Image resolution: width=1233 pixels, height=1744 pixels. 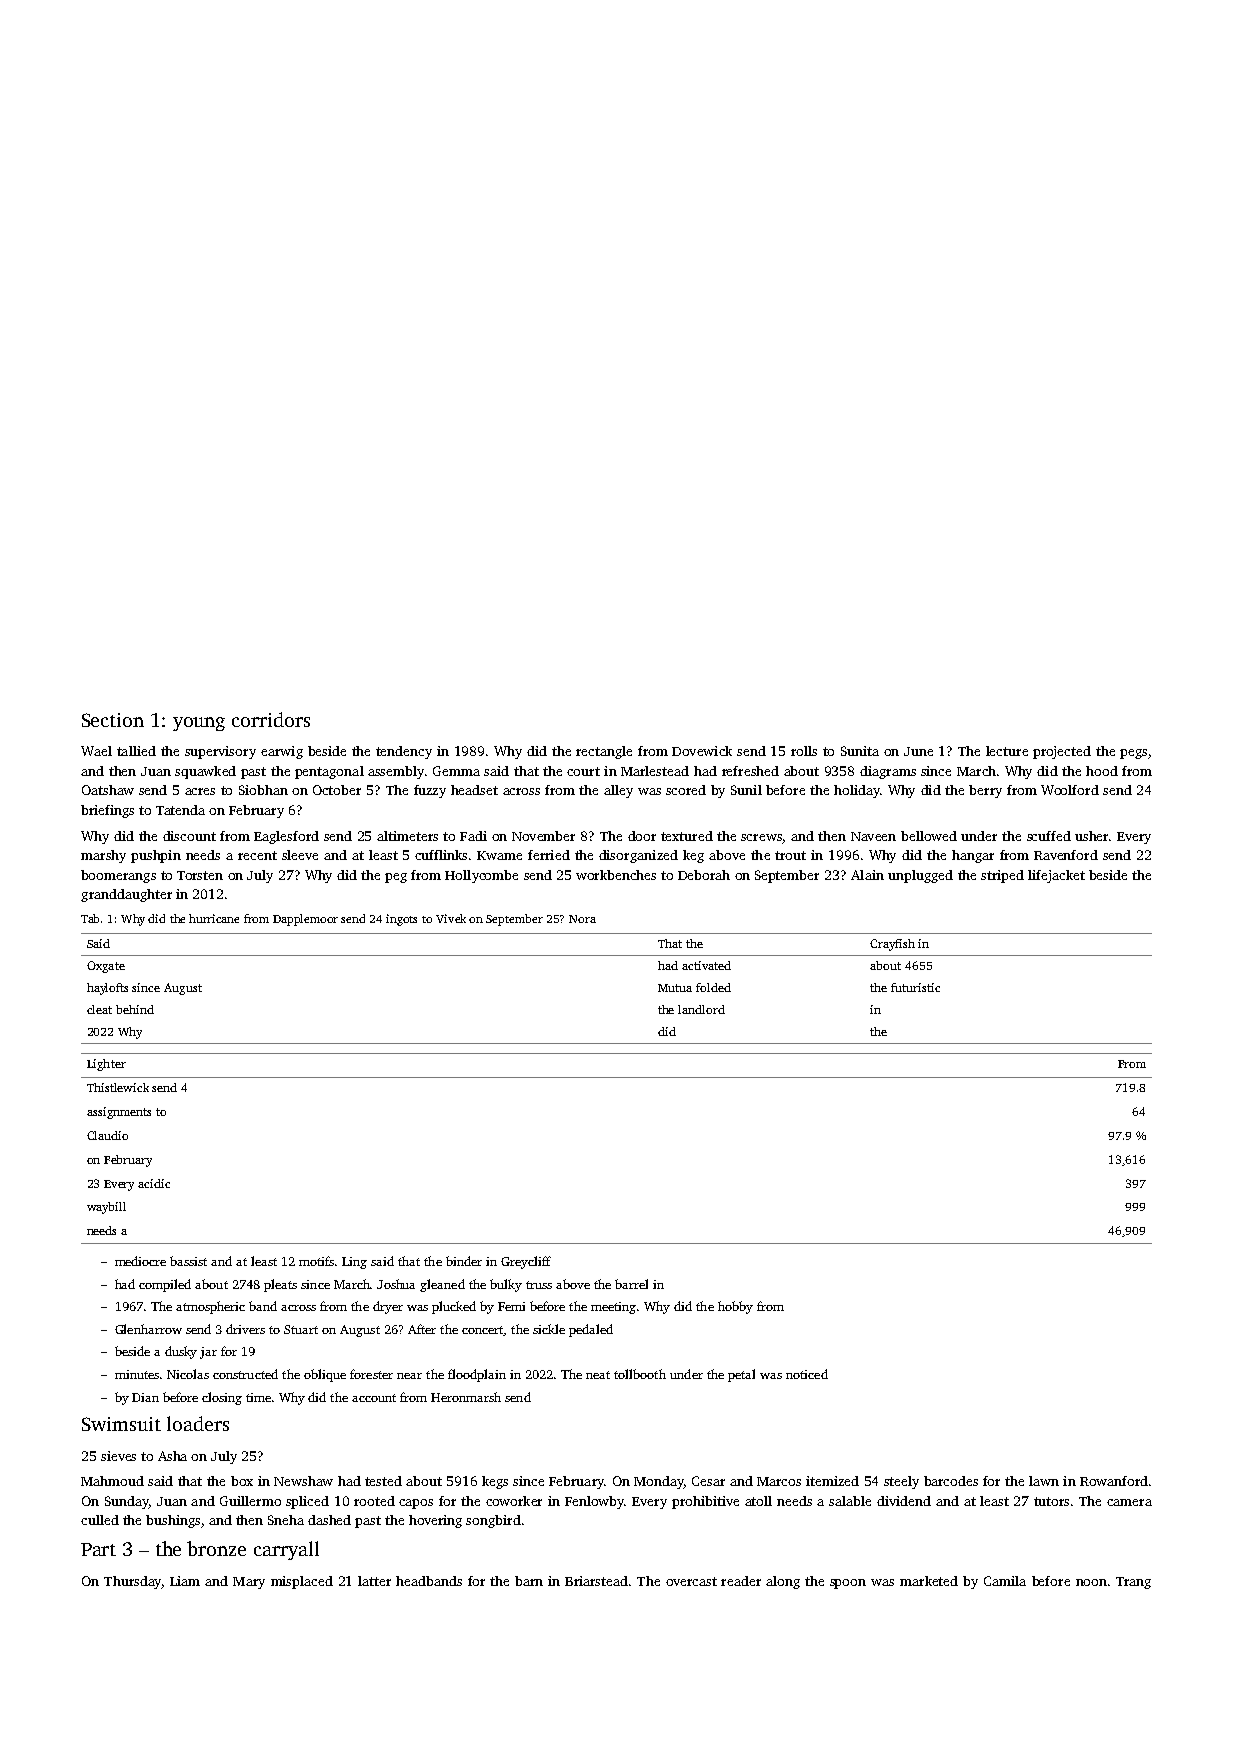 What do you see at coordinates (132, 1582) in the screenshot?
I see `Thursday` at bounding box center [132, 1582].
